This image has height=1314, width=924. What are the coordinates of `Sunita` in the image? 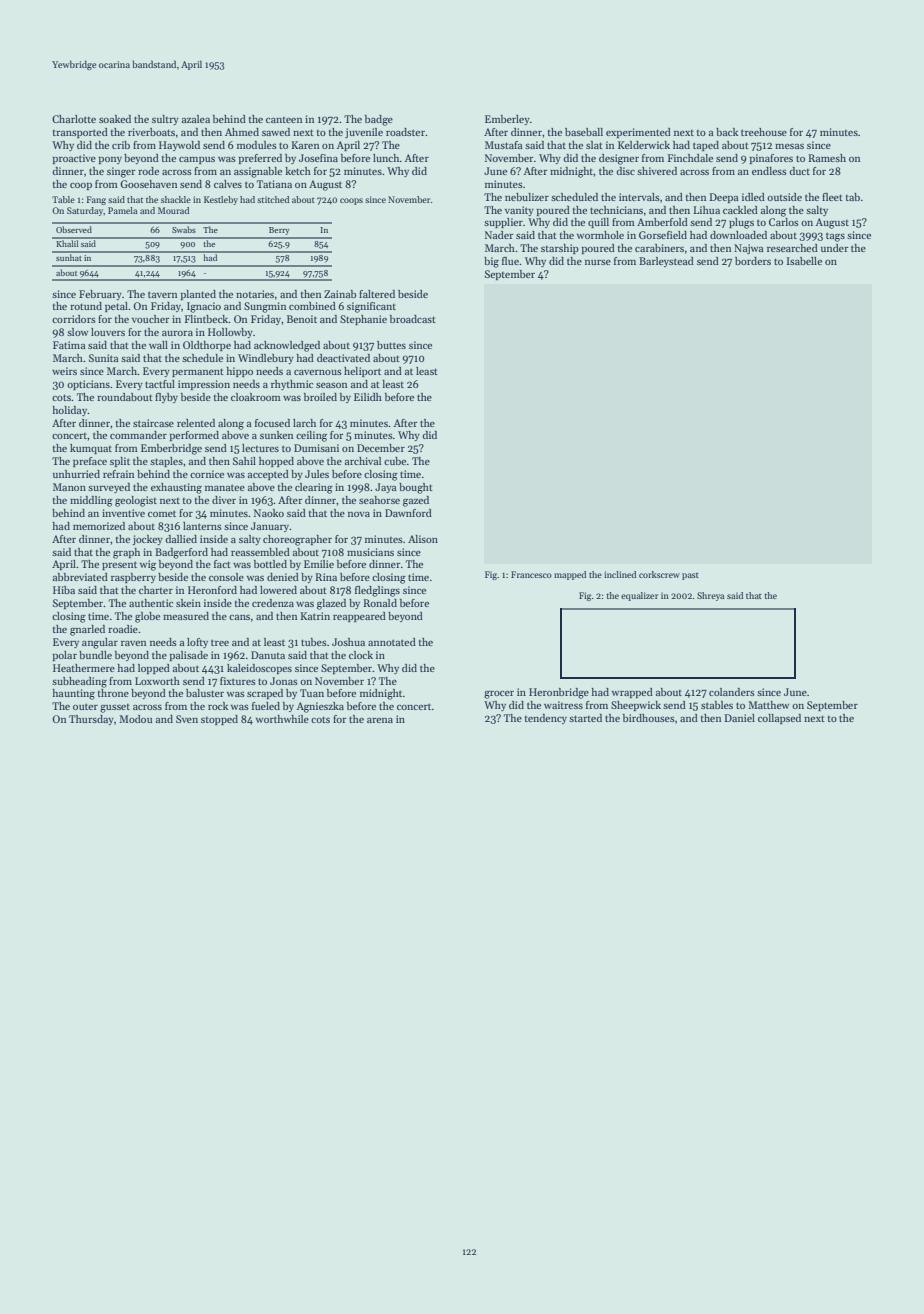 It's located at (103, 358).
